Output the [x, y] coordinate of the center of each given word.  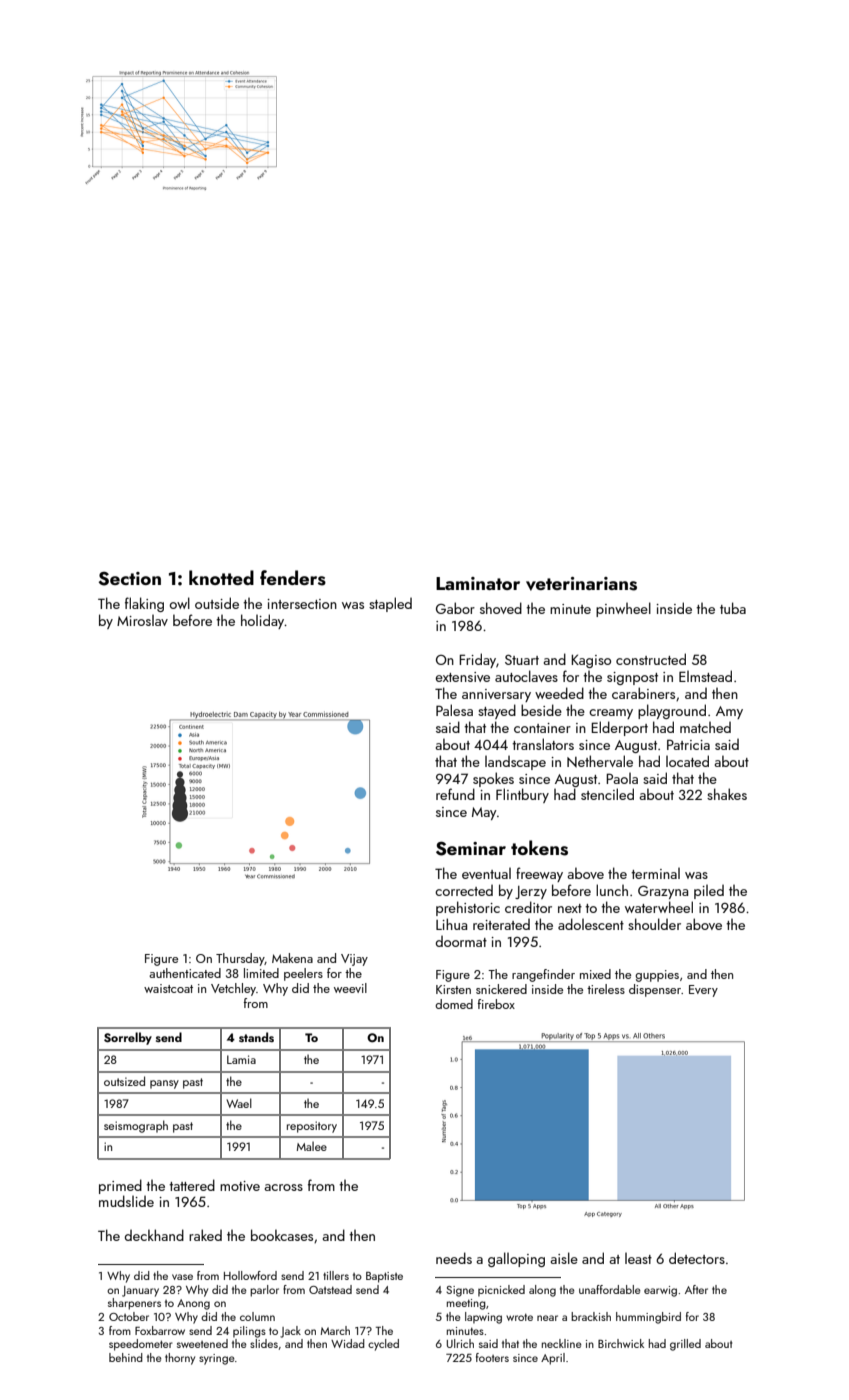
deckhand [154, 1235]
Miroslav [142, 620]
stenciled [607, 794]
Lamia [241, 1059]
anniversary [496, 695]
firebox [496, 1004]
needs [454, 1258]
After [696, 1289]
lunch [612, 890]
